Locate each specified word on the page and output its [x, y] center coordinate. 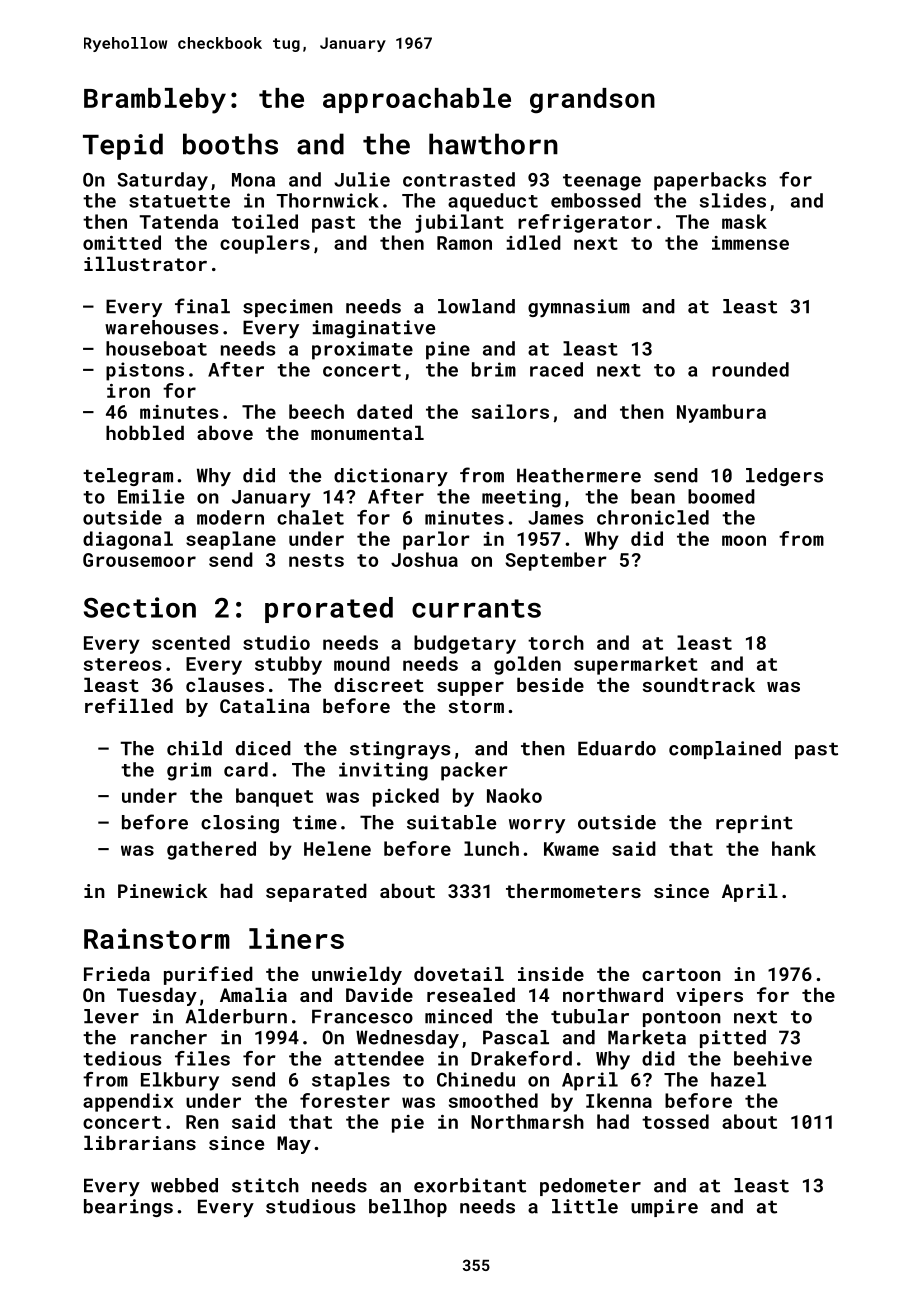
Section [140, 607]
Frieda [117, 973]
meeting [521, 498]
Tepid [123, 146]
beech [316, 411]
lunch [491, 848]
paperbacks [710, 181]
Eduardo [617, 748]
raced [556, 369]
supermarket [636, 665]
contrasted [459, 179]
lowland [476, 306]
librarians [140, 1142]
